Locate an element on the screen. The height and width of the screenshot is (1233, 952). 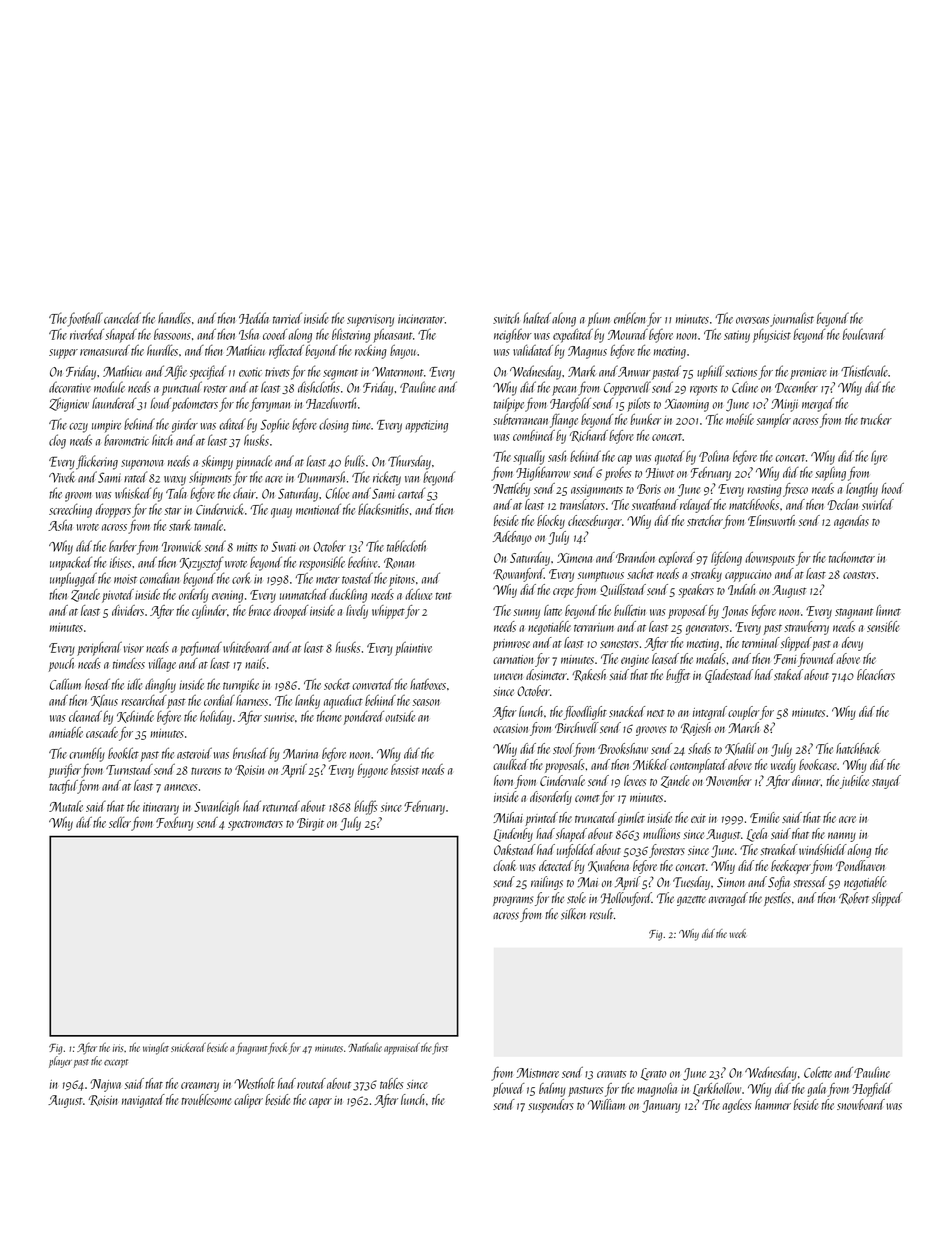
suspenders is located at coordinates (551, 1106).
